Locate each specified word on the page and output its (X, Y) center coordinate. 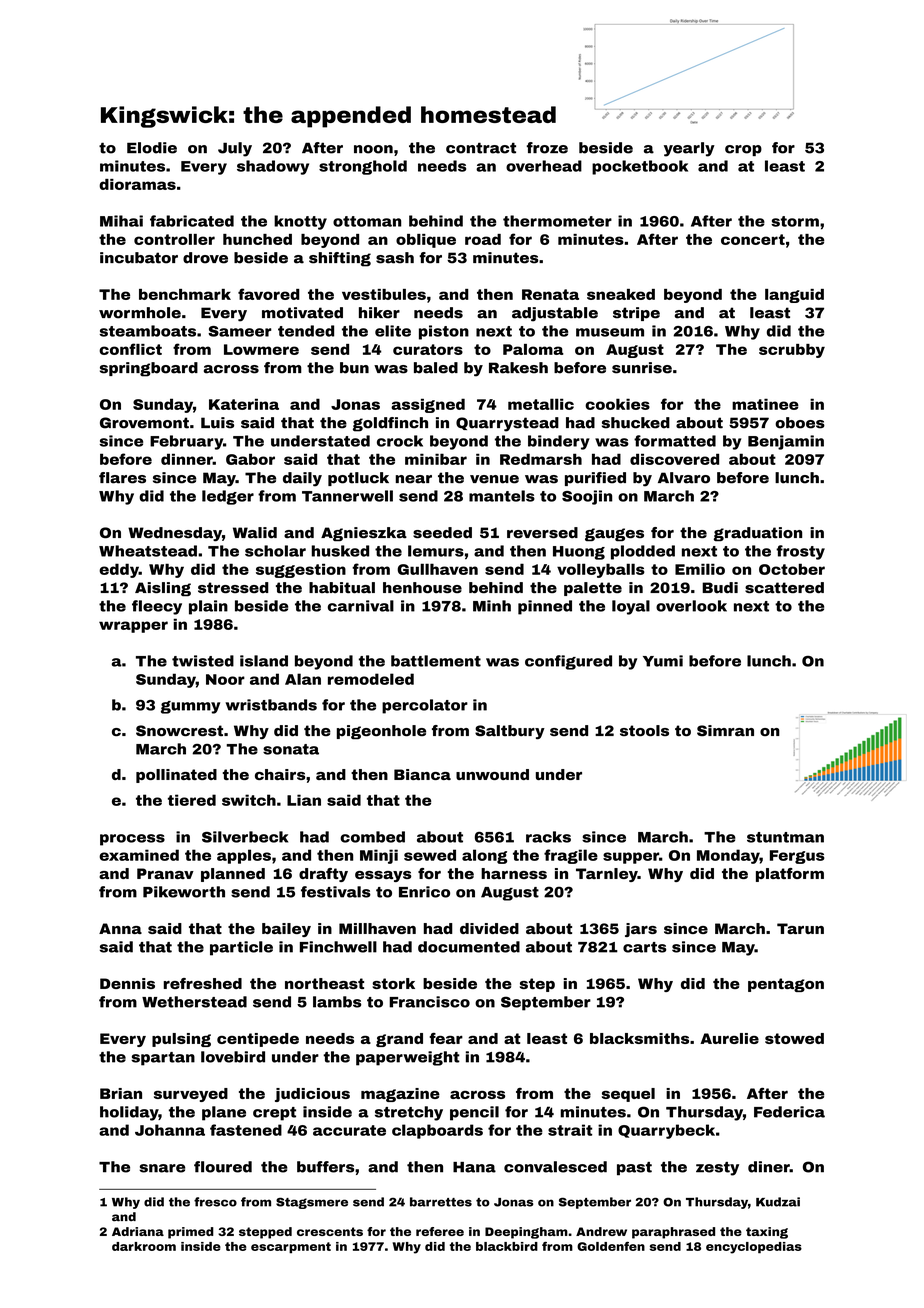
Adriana (138, 1231)
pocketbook (640, 167)
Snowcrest (179, 730)
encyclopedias (754, 1248)
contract (481, 148)
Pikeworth (184, 892)
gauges (614, 535)
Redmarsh (541, 459)
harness (514, 873)
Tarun (800, 928)
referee (440, 1231)
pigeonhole (381, 732)
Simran (725, 730)
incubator (139, 258)
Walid (255, 533)
